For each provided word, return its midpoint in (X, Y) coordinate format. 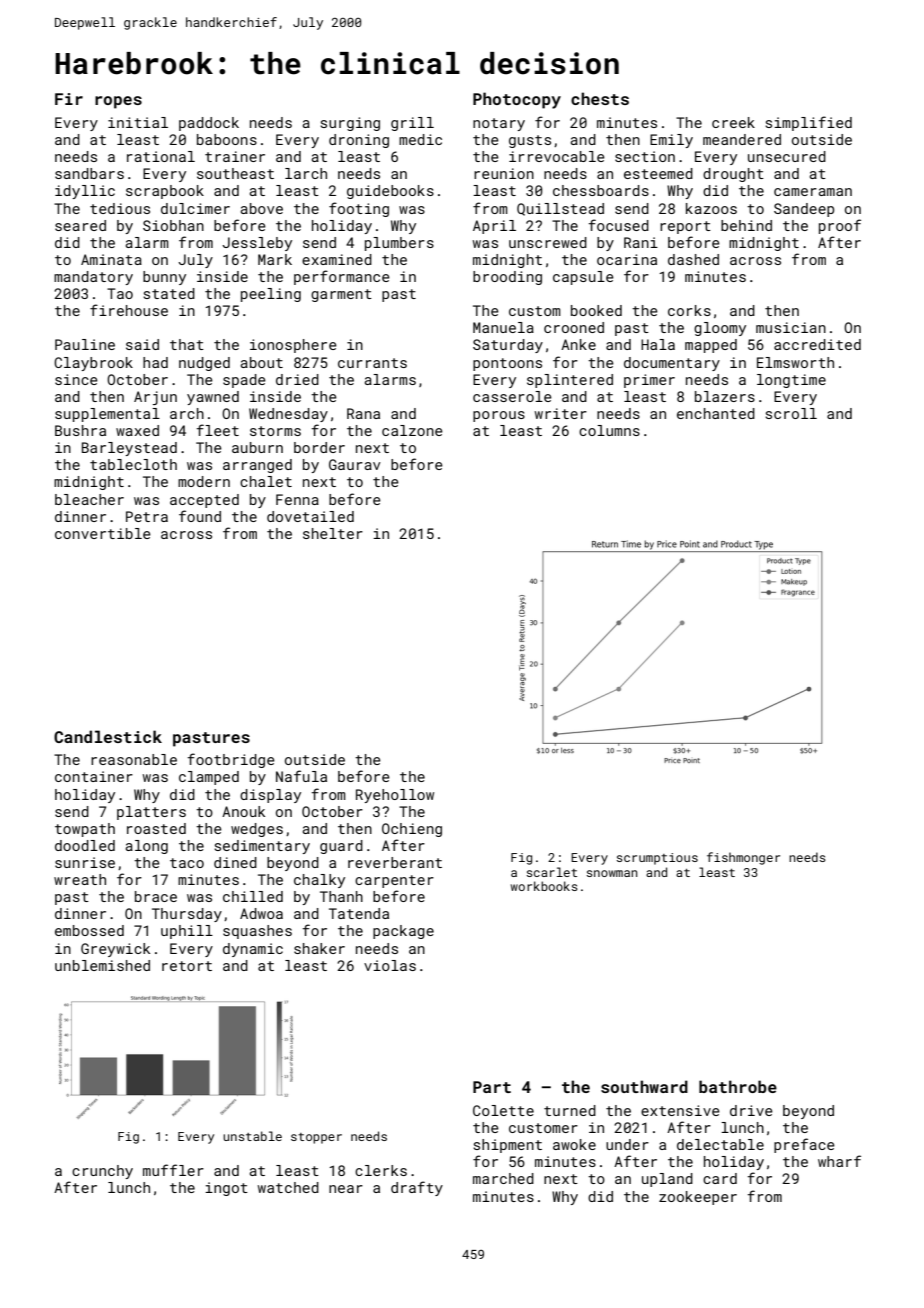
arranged (257, 466)
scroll (791, 413)
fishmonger (743, 858)
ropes (118, 102)
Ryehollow (395, 796)
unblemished (102, 965)
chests (600, 98)
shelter (333, 533)
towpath (85, 830)
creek (733, 122)
